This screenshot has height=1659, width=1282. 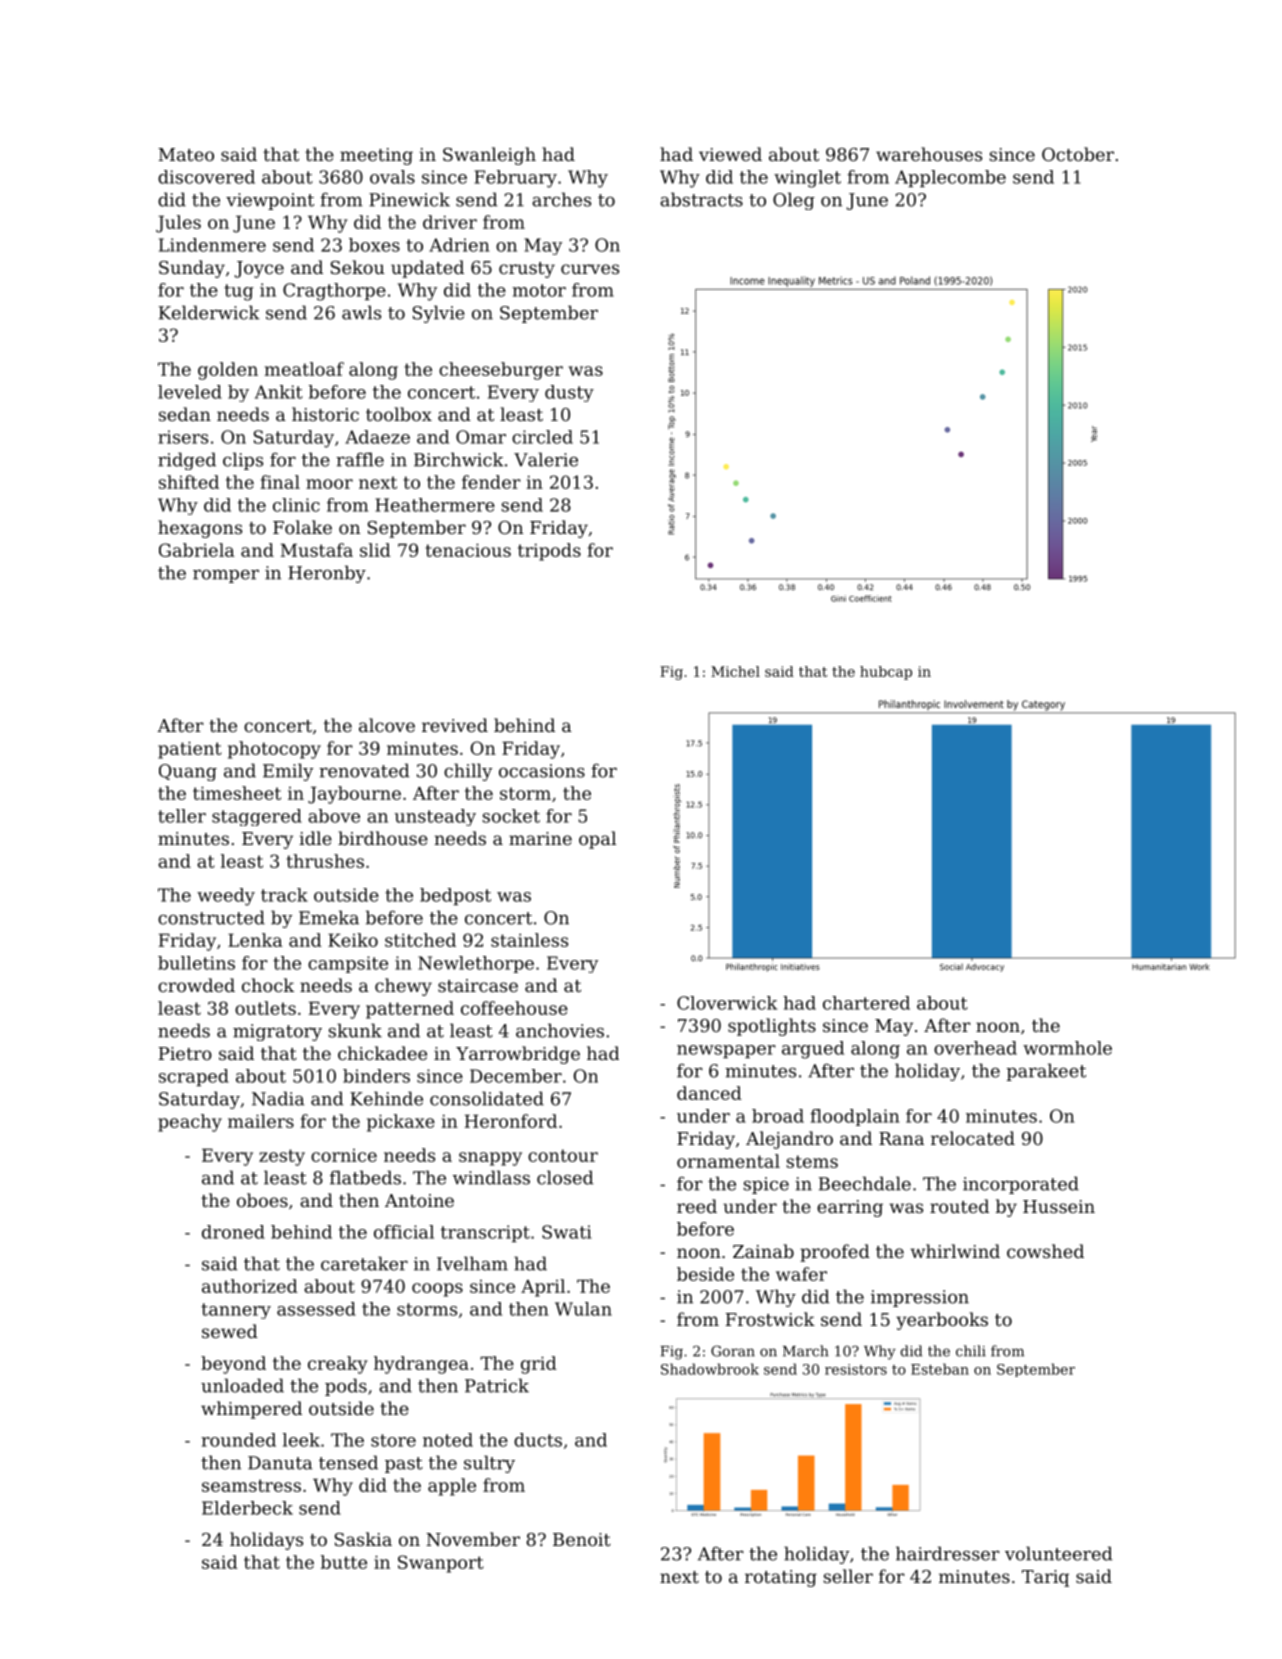 I want to click on hubcap, so click(x=886, y=673).
